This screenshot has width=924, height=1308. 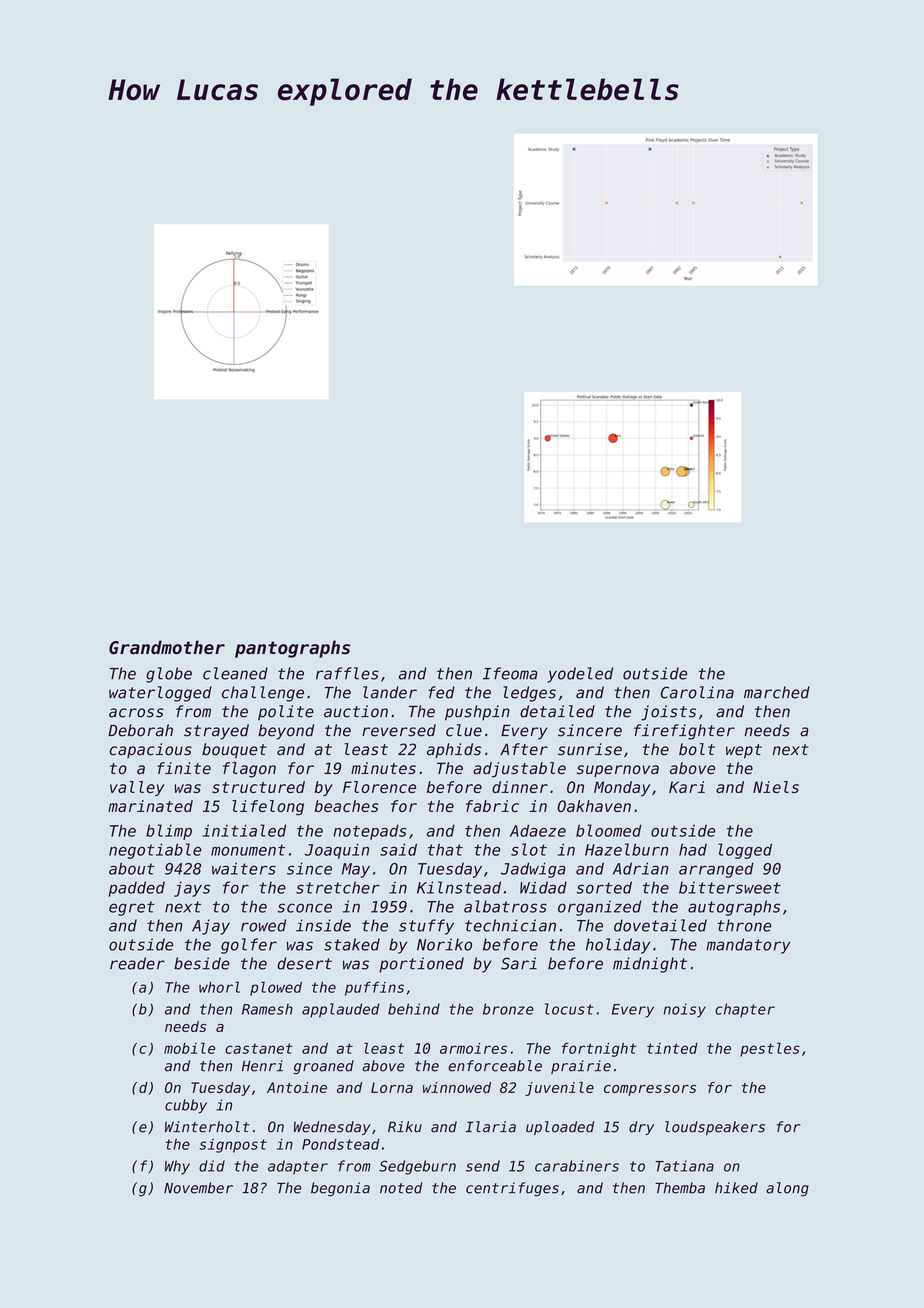 I want to click on cubby, so click(x=186, y=1106).
